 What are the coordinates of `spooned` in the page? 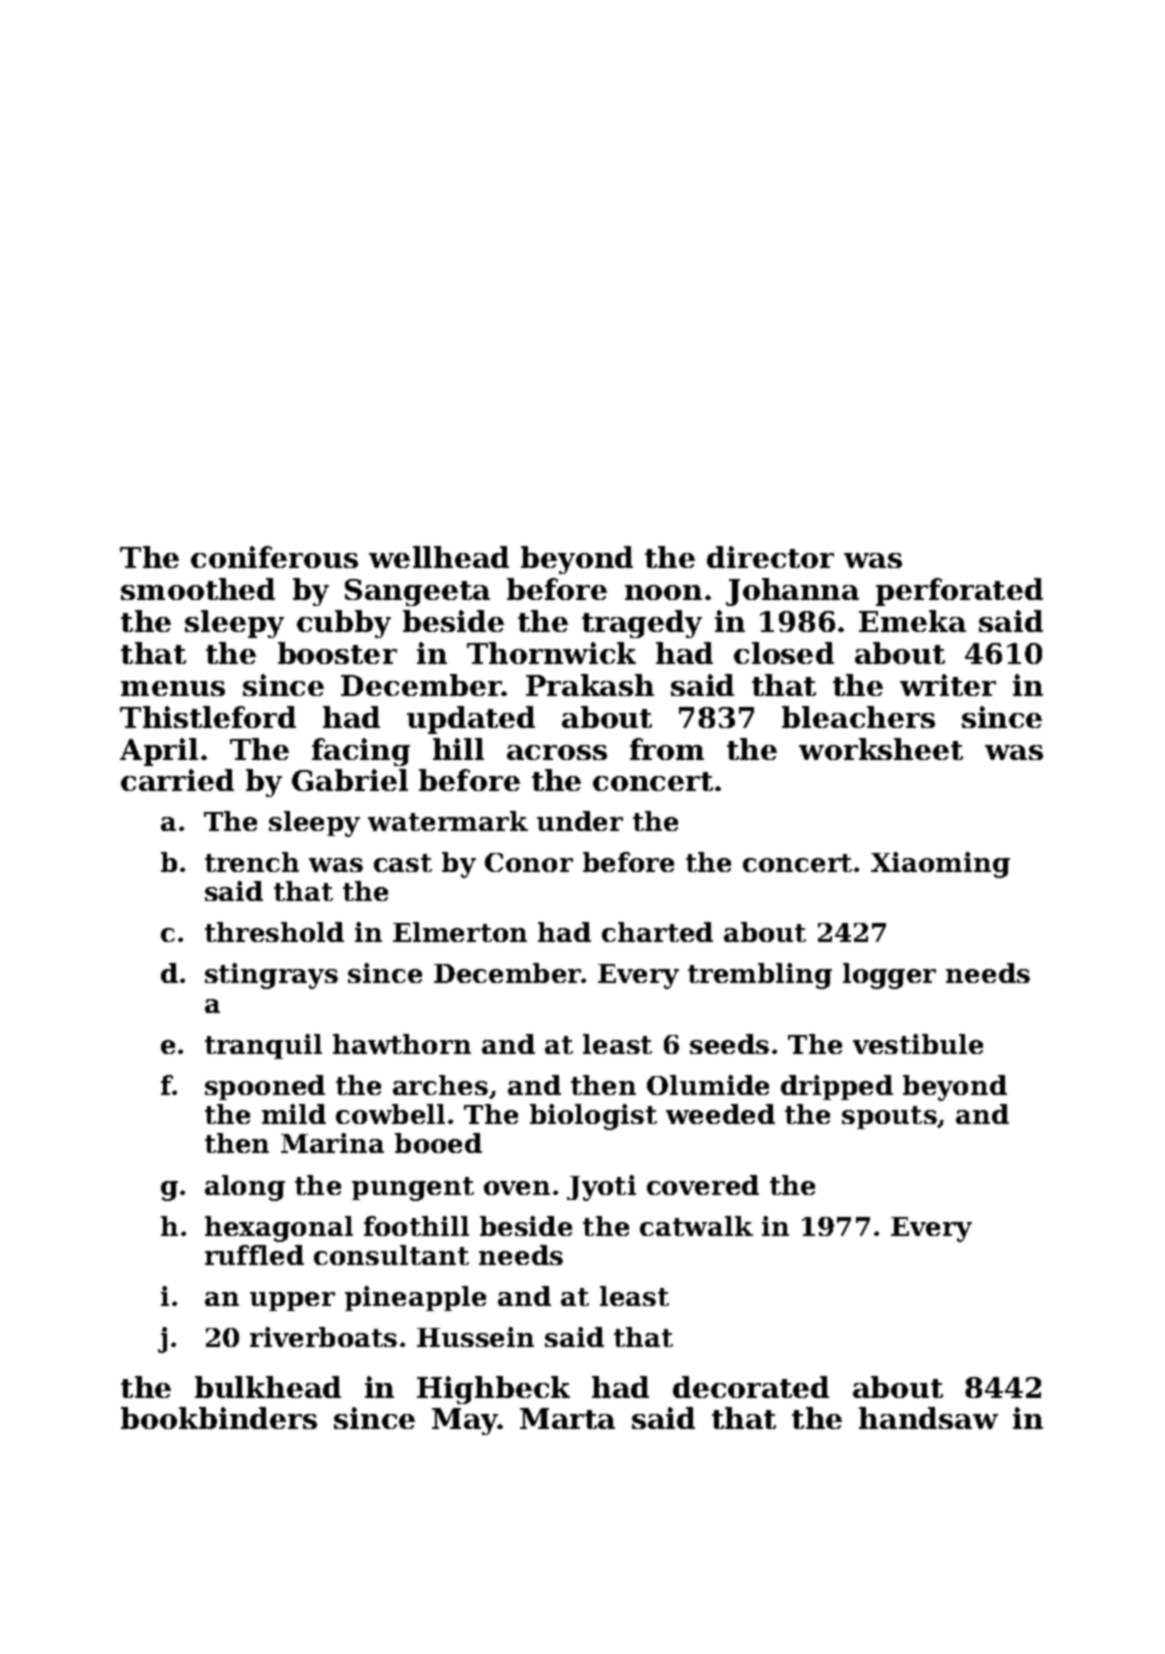 It's located at (265, 1087).
